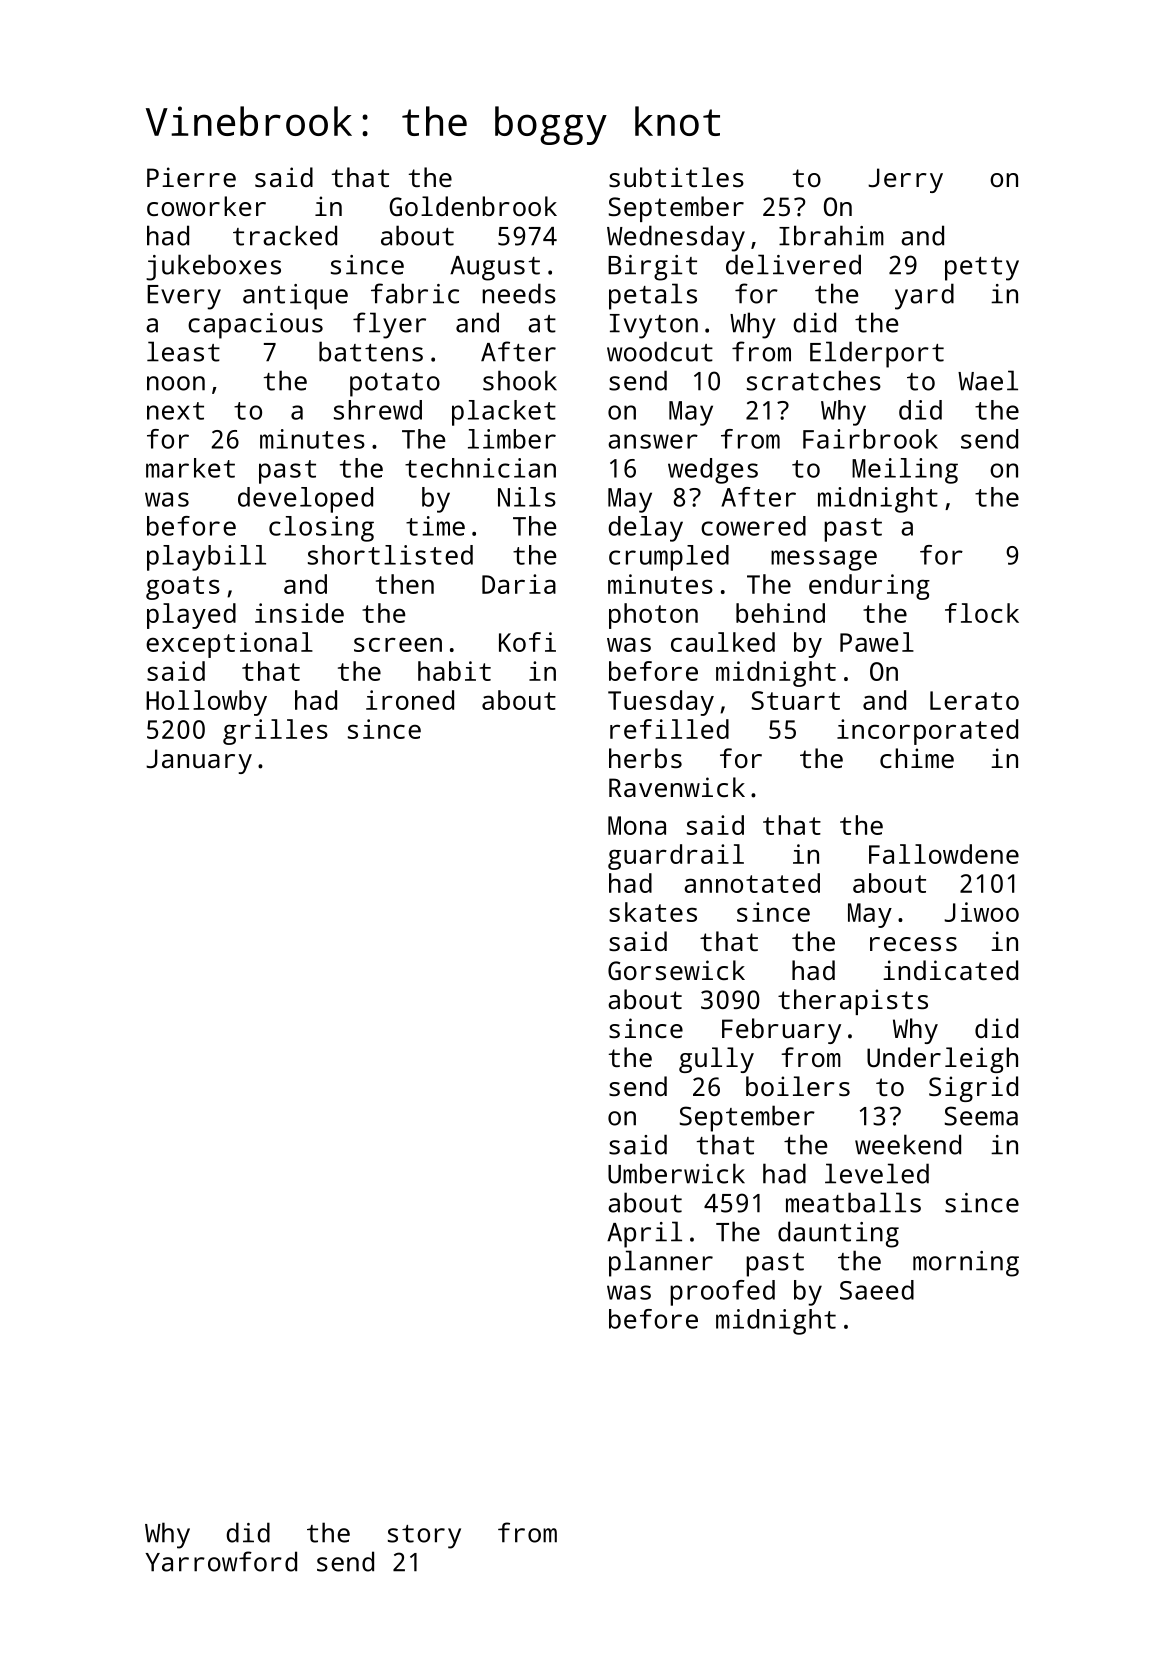  I want to click on Saeed, so click(877, 1290).
